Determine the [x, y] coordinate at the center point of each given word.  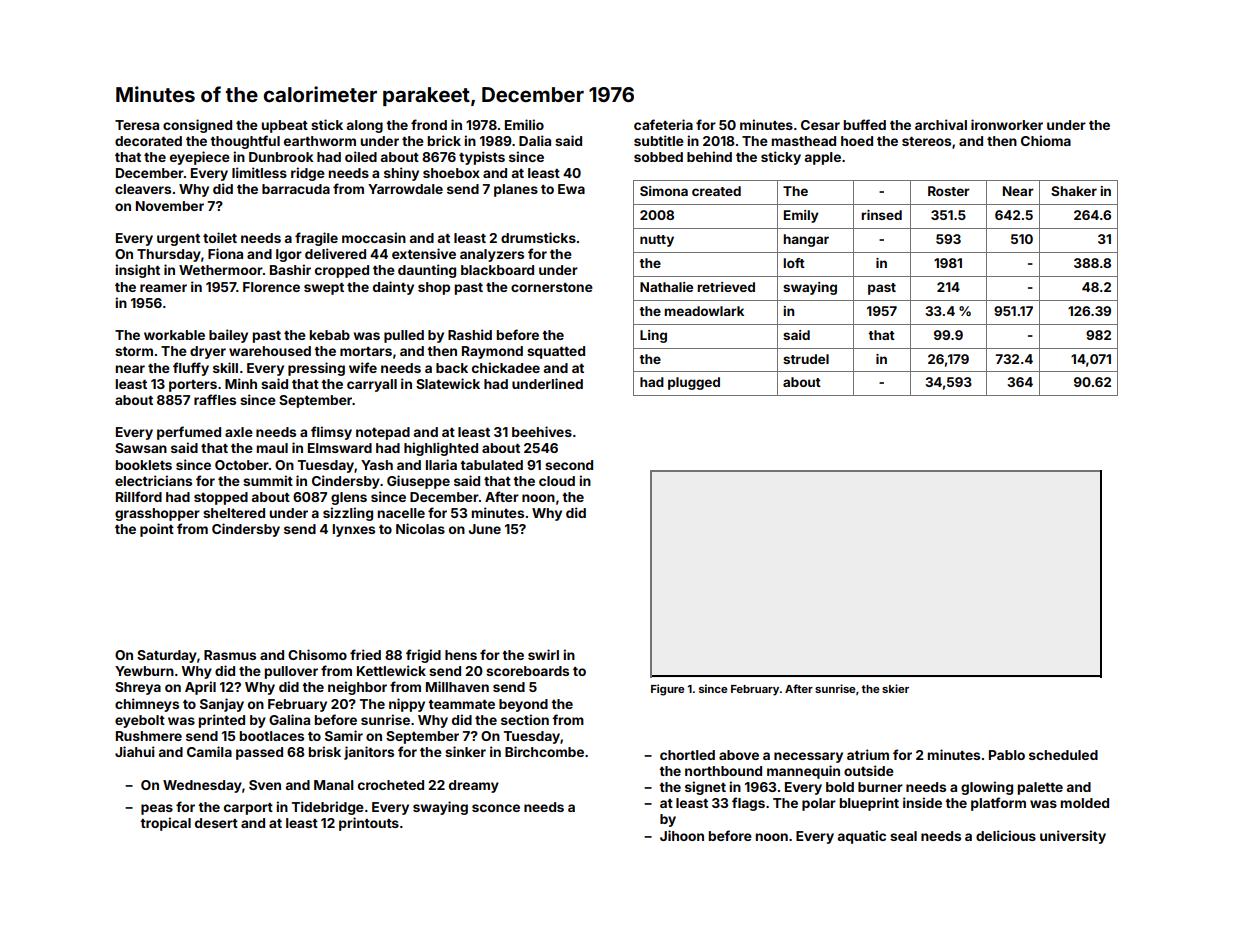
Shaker [1074, 191]
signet [705, 788]
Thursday [169, 255]
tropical [165, 824]
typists [482, 158]
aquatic [862, 837]
